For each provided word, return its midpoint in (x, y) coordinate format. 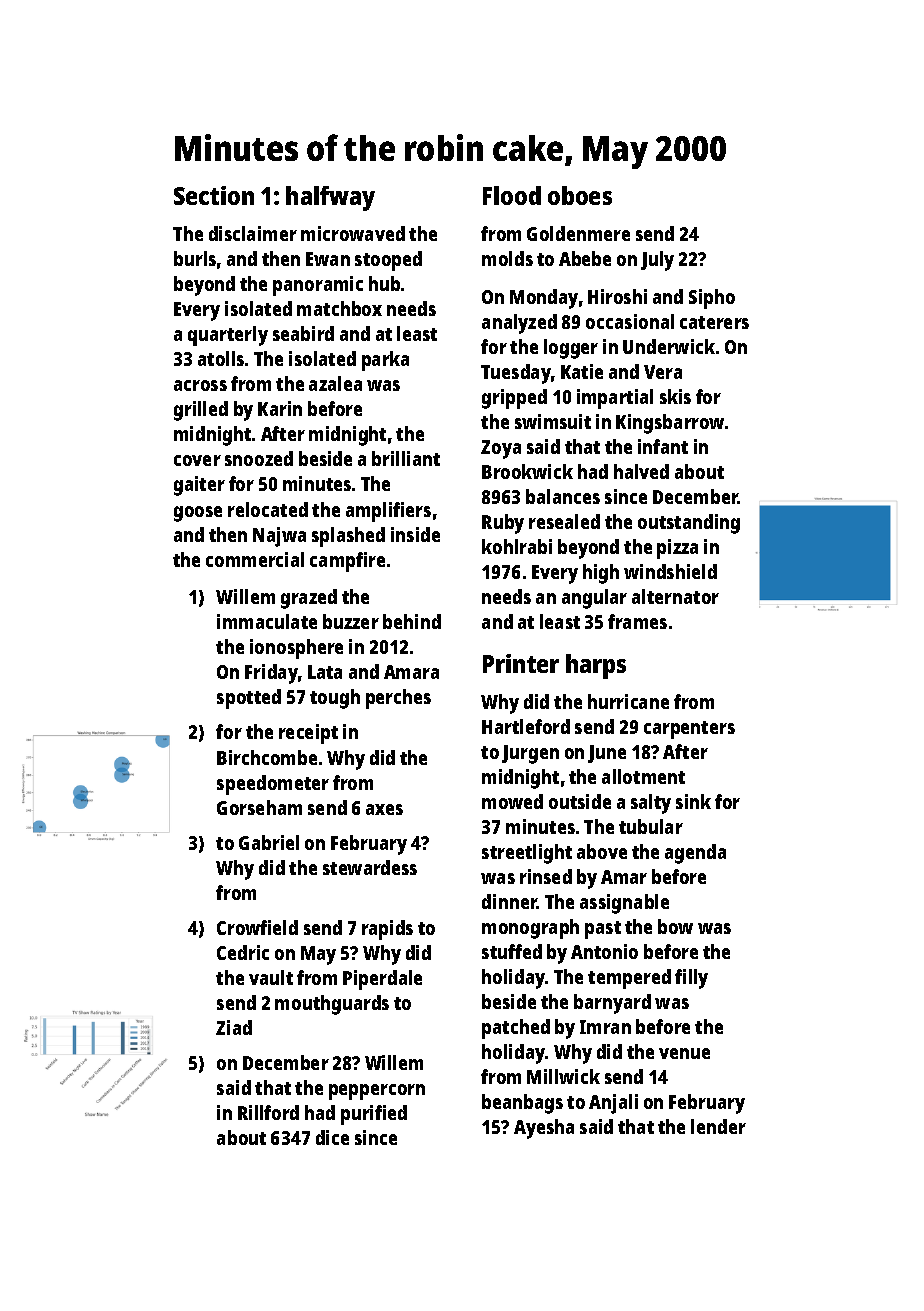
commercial (255, 559)
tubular (651, 826)
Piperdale (382, 980)
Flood (512, 195)
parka (385, 361)
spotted (249, 699)
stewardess (370, 867)
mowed (512, 801)
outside (580, 801)
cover (197, 460)
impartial (615, 399)
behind (412, 621)
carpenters (689, 730)
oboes (580, 195)
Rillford (268, 1112)
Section (214, 195)
